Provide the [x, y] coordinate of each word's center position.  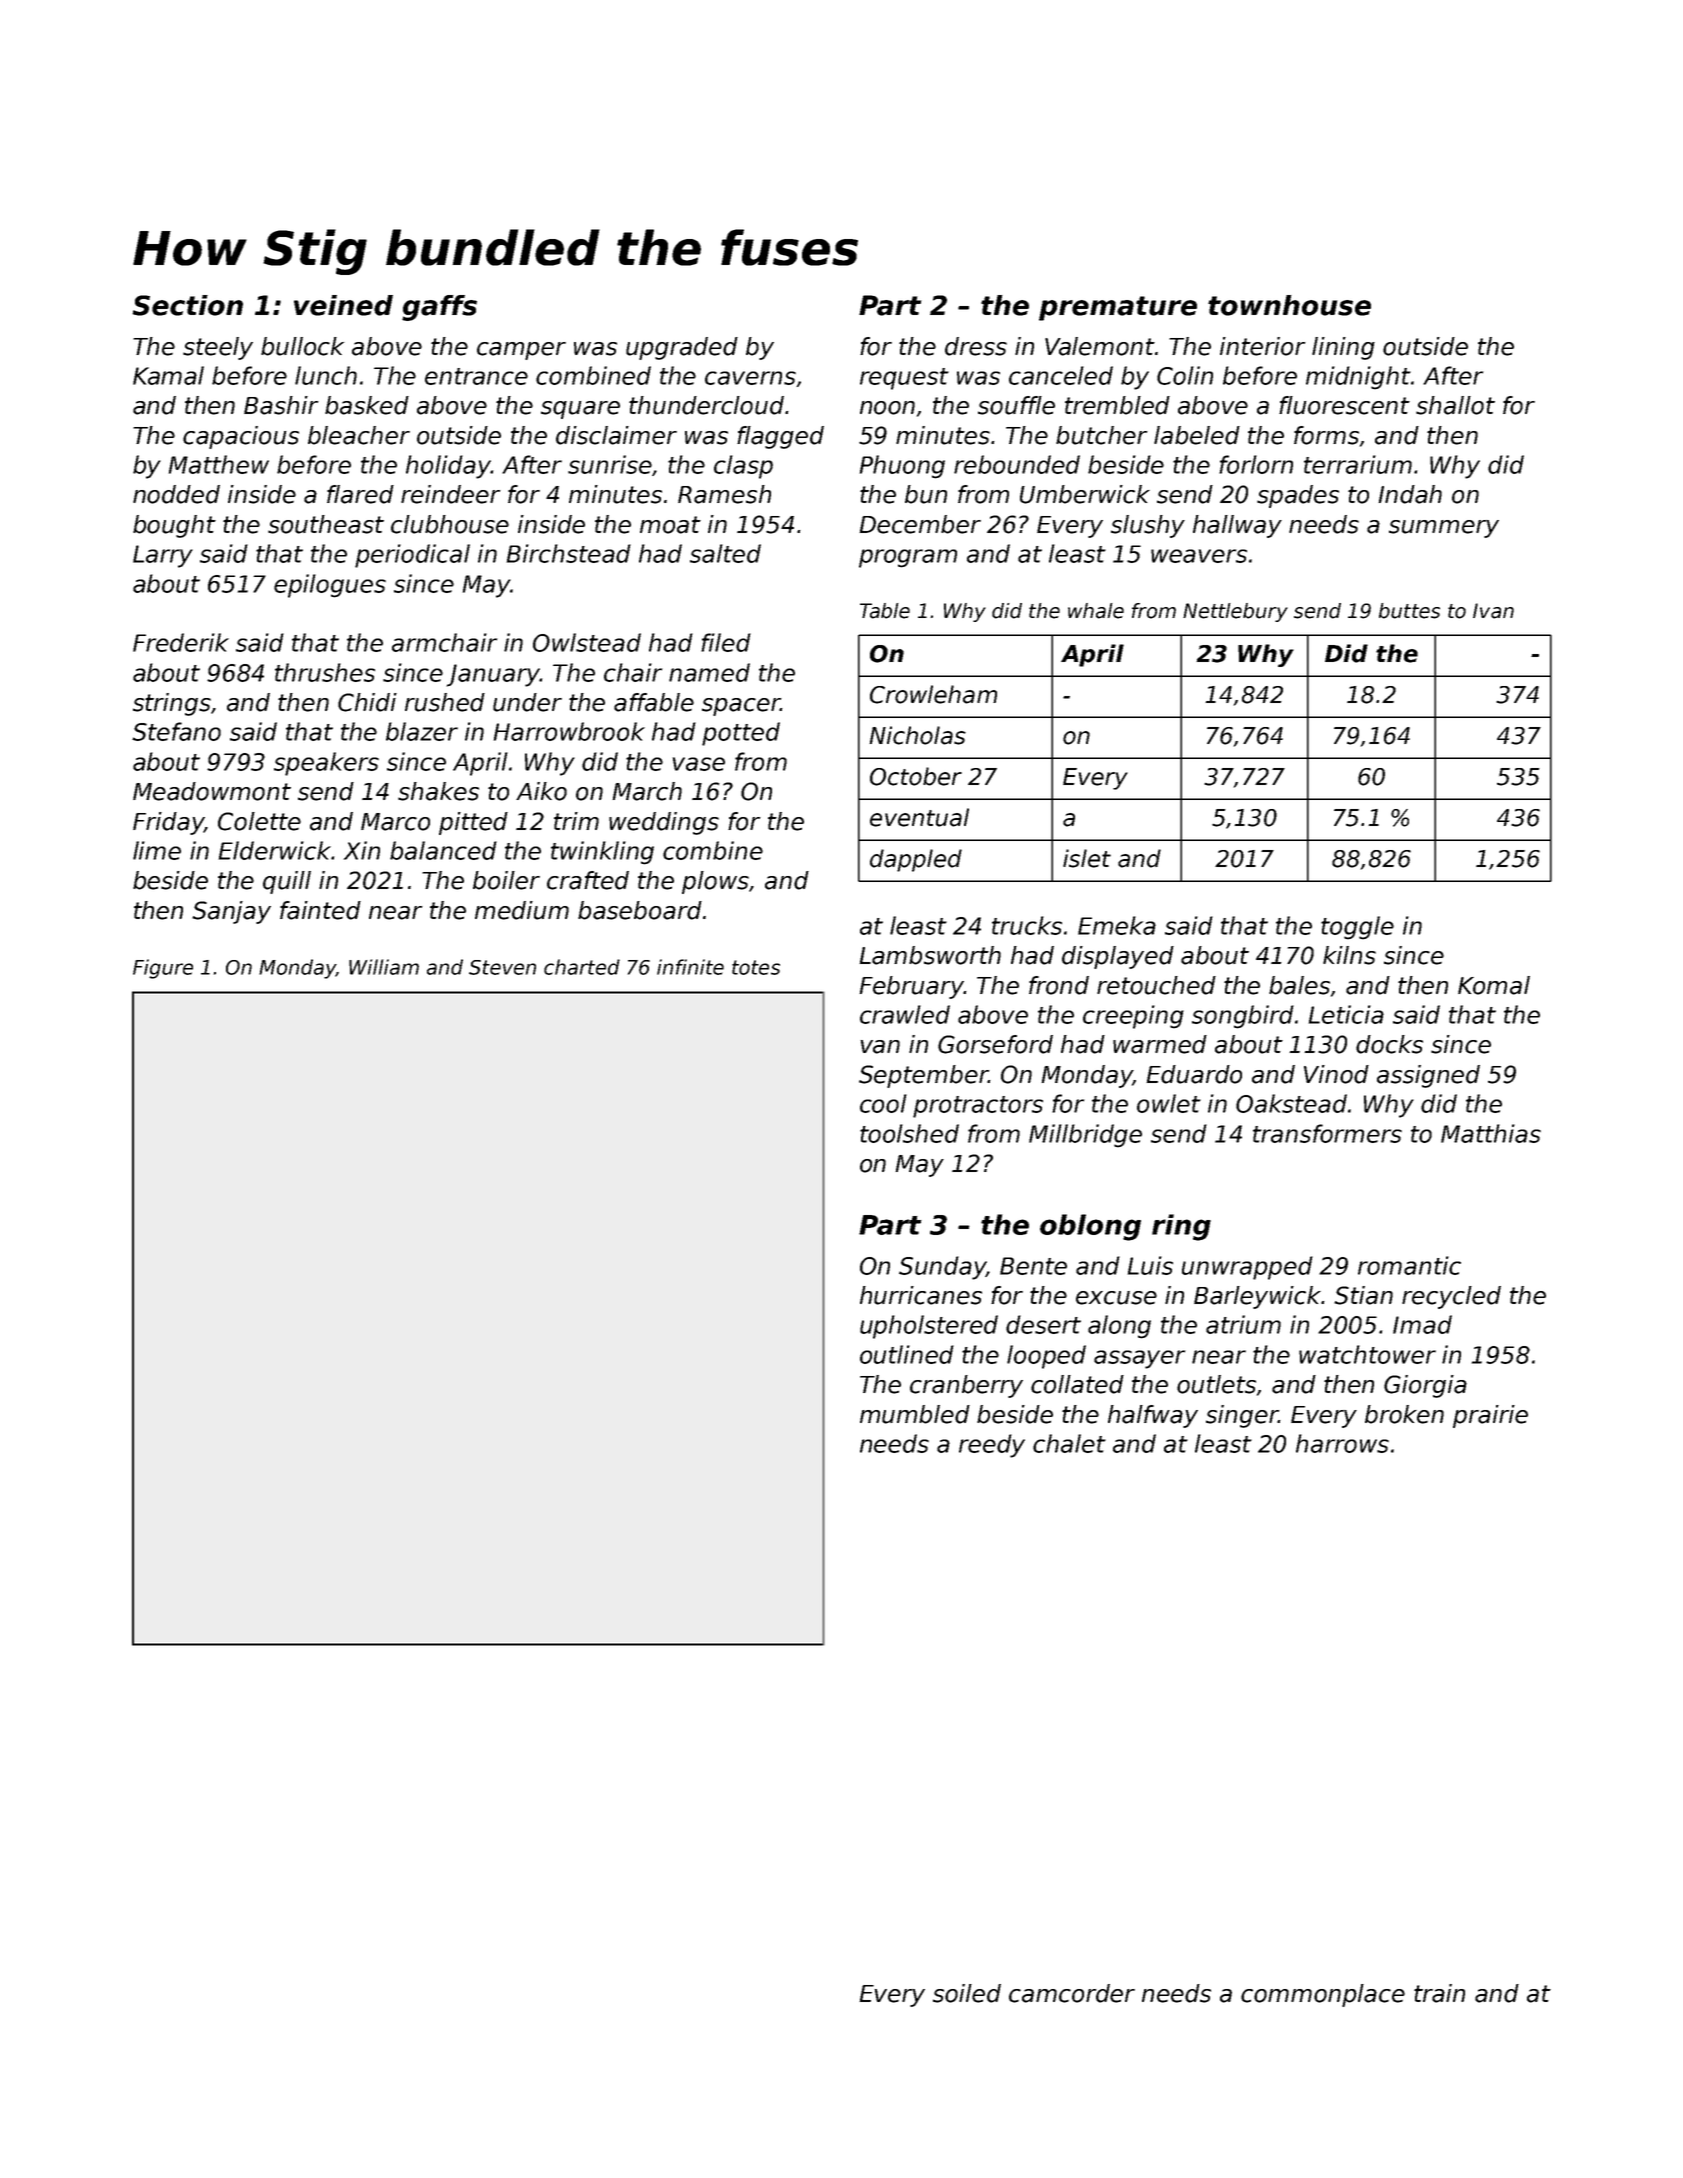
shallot [1455, 405]
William [384, 967]
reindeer [451, 494]
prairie [1490, 1416]
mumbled [915, 1414]
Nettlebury [1235, 612]
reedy [992, 1446]
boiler [506, 880]
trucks [1027, 925]
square [580, 410]
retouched [1156, 985]
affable [654, 702]
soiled [967, 1993]
